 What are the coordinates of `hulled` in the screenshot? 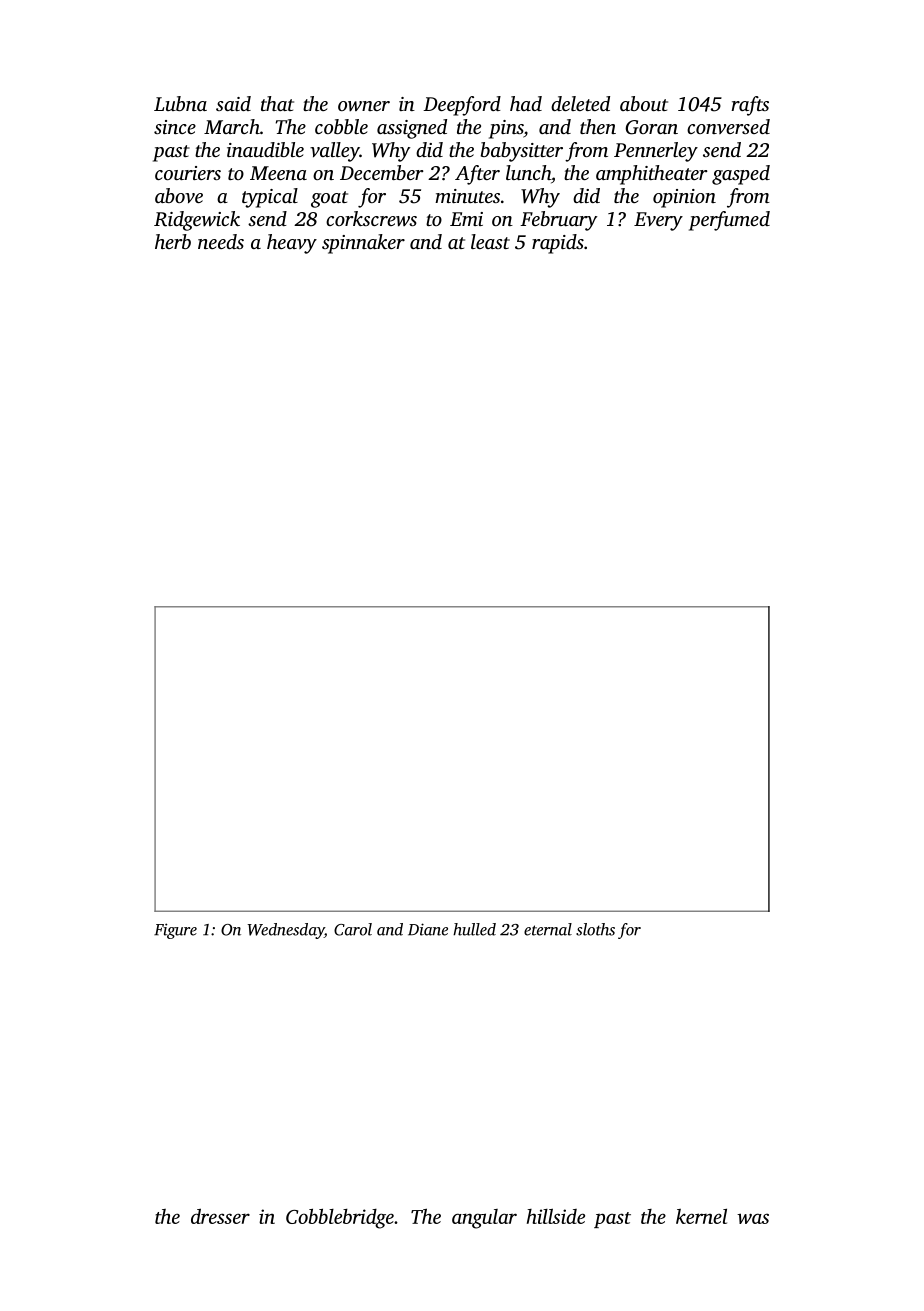 It's located at (474, 929).
